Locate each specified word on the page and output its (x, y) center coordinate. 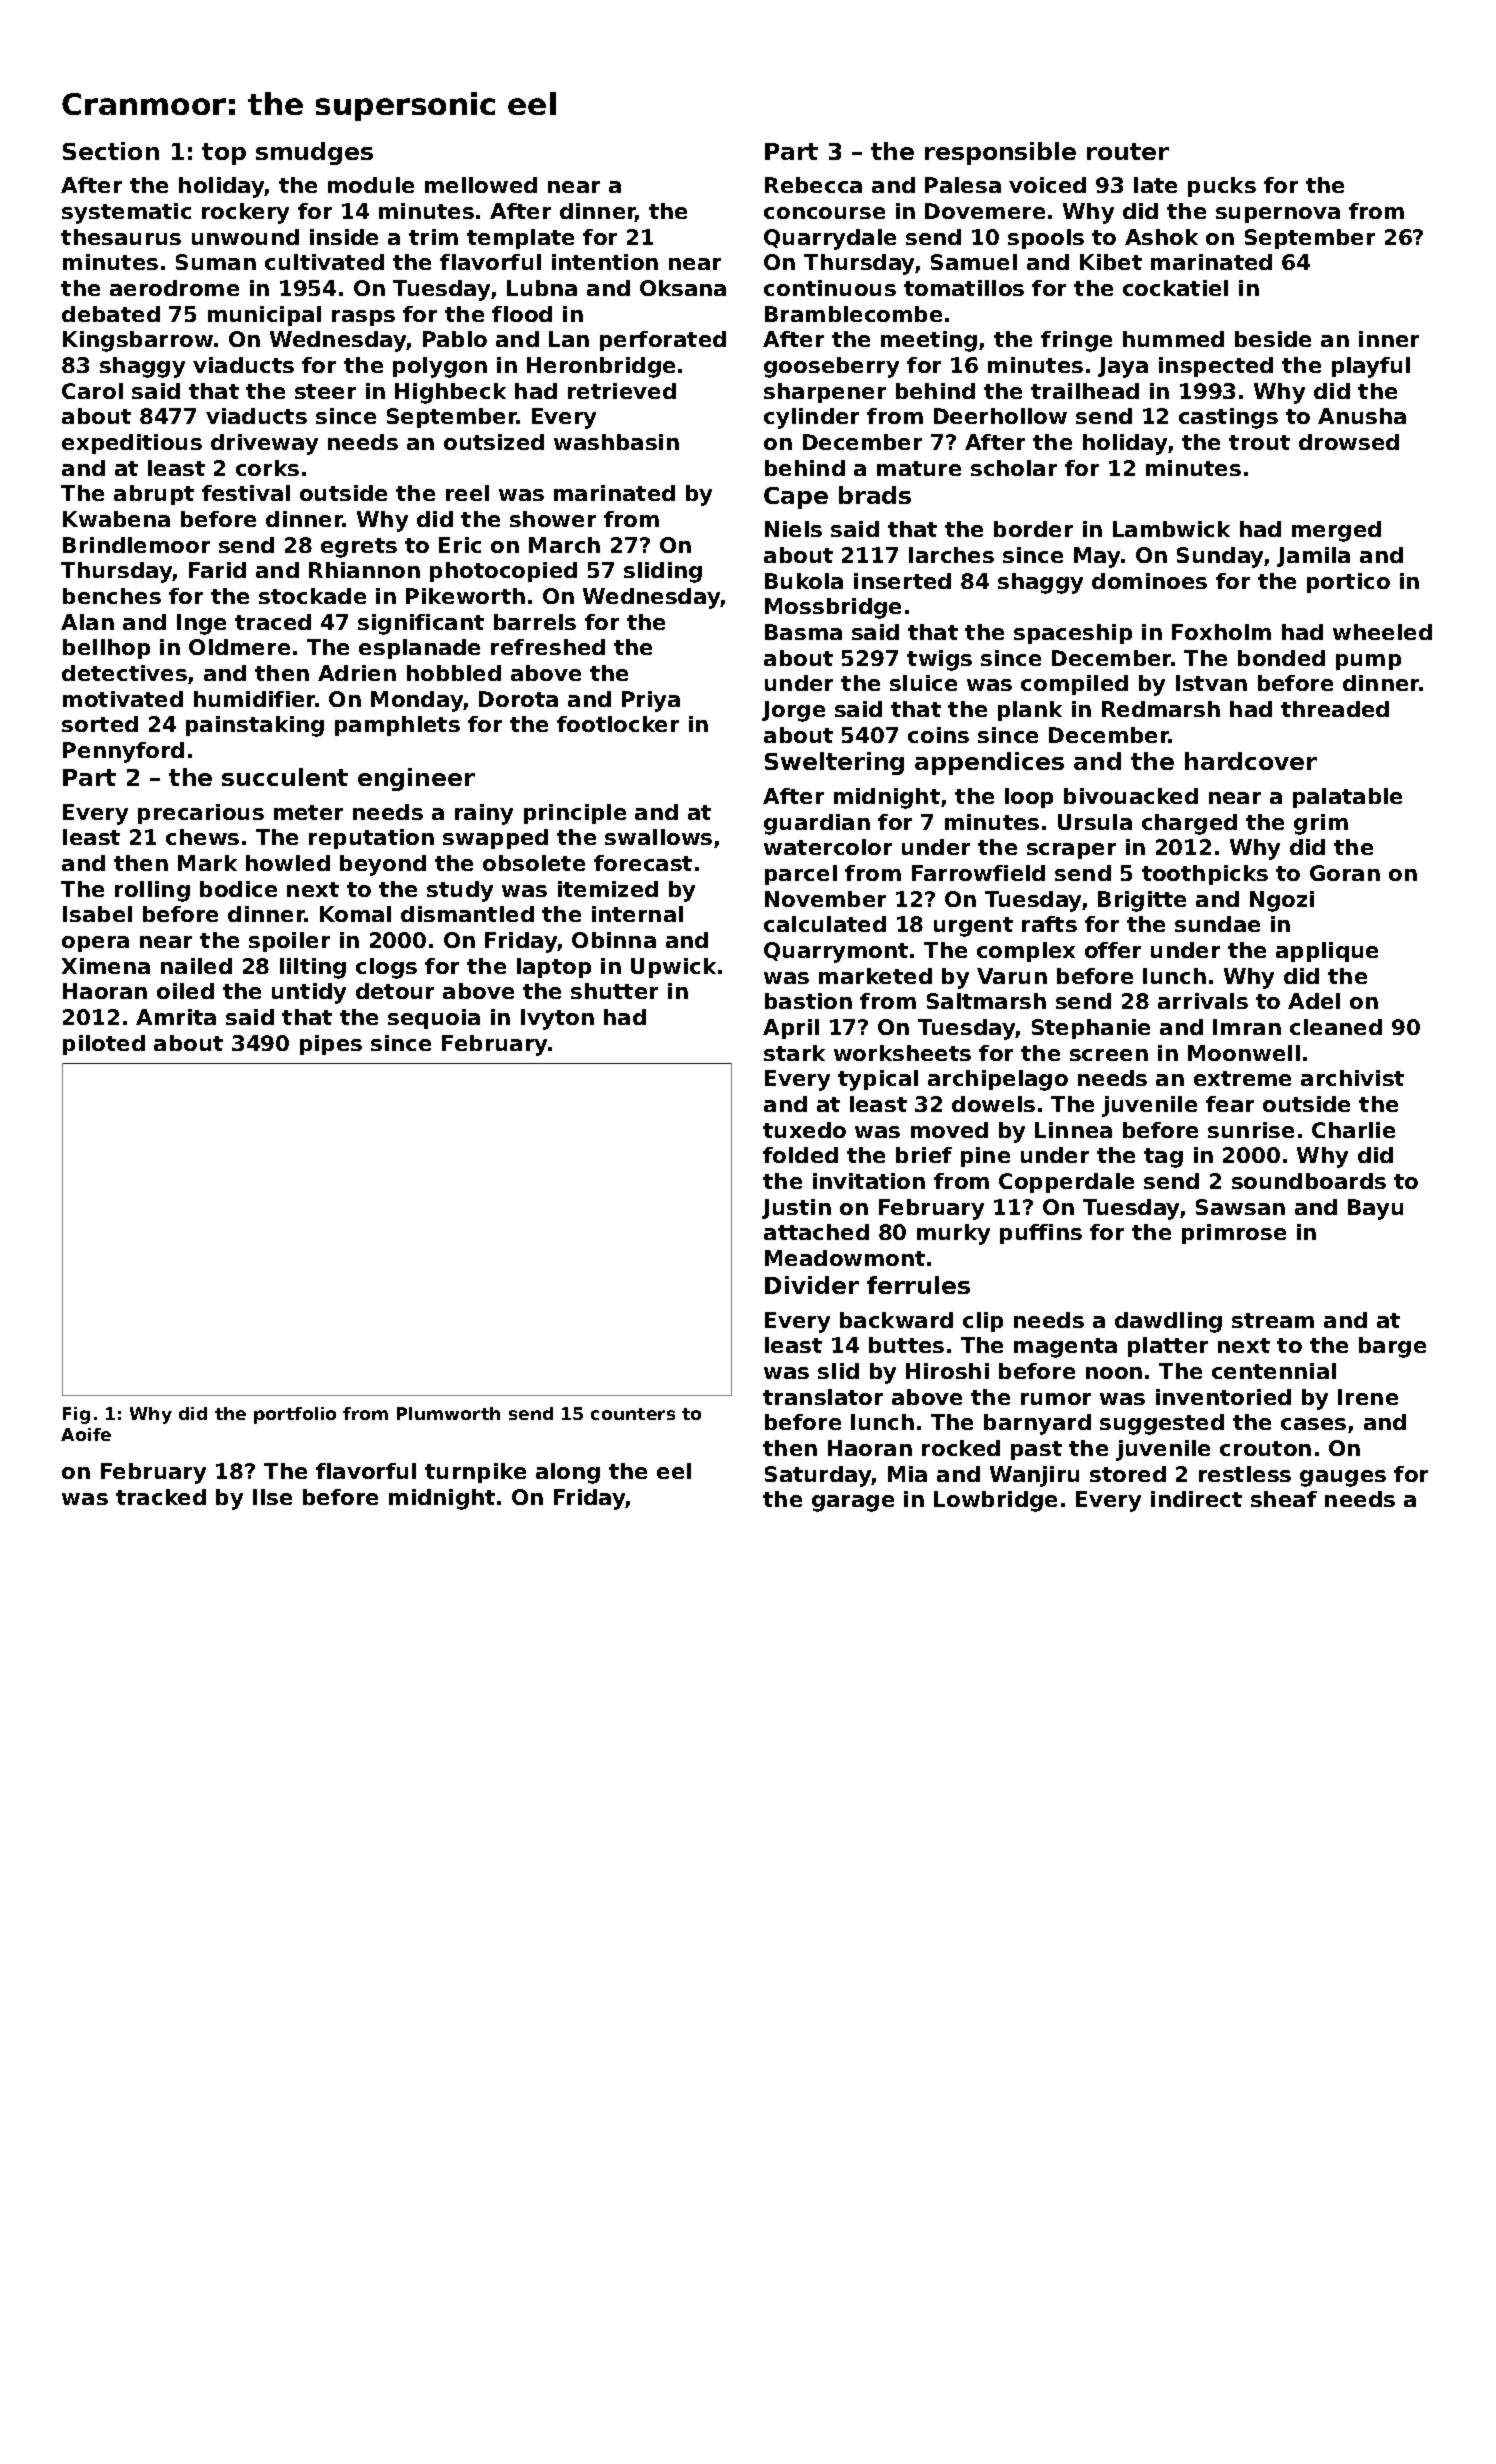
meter (308, 812)
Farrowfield (978, 873)
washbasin (616, 442)
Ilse (272, 1497)
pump (1368, 662)
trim (433, 237)
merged (1336, 531)
